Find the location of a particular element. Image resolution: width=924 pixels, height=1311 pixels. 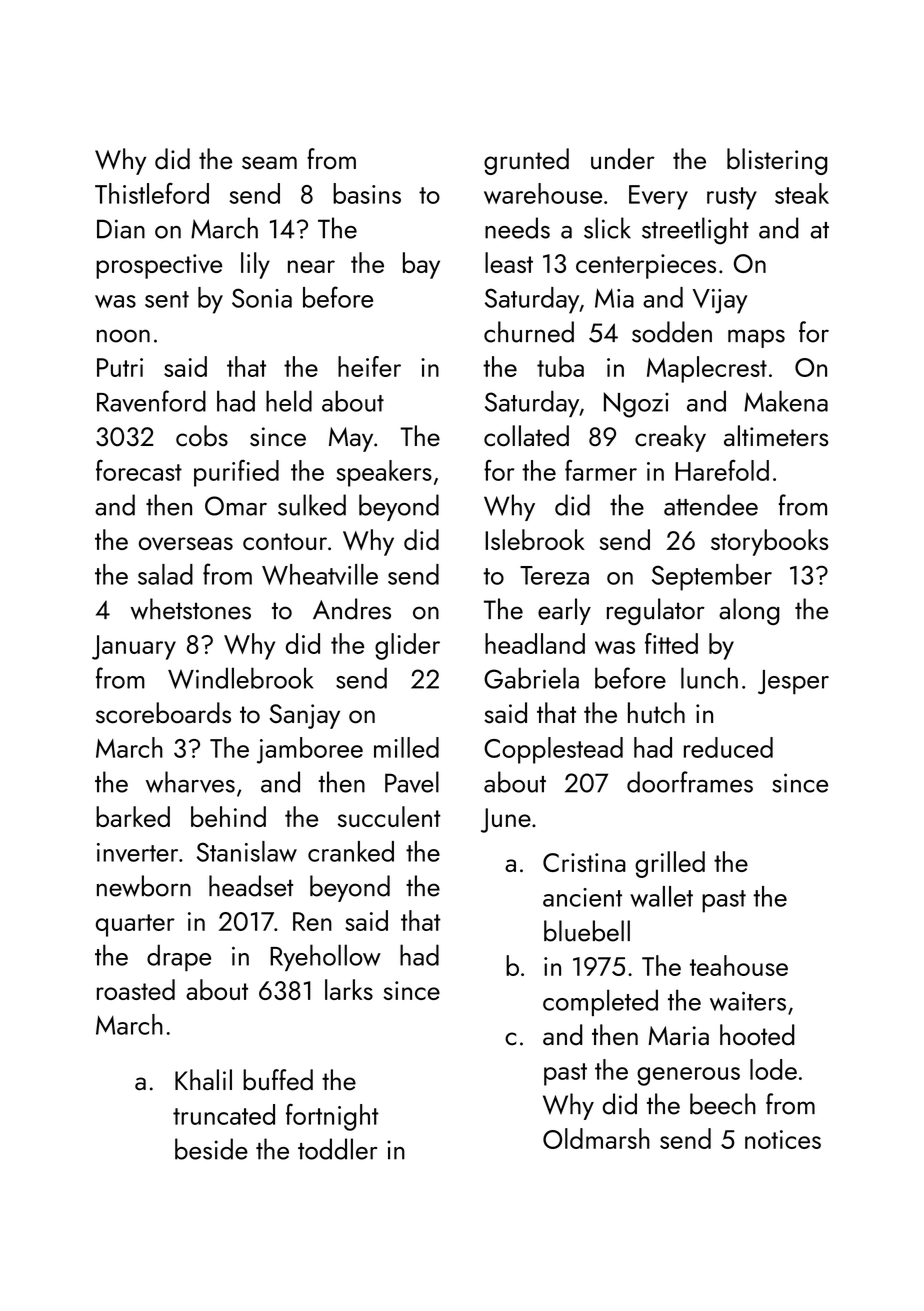

Islebrook is located at coordinates (535, 539).
